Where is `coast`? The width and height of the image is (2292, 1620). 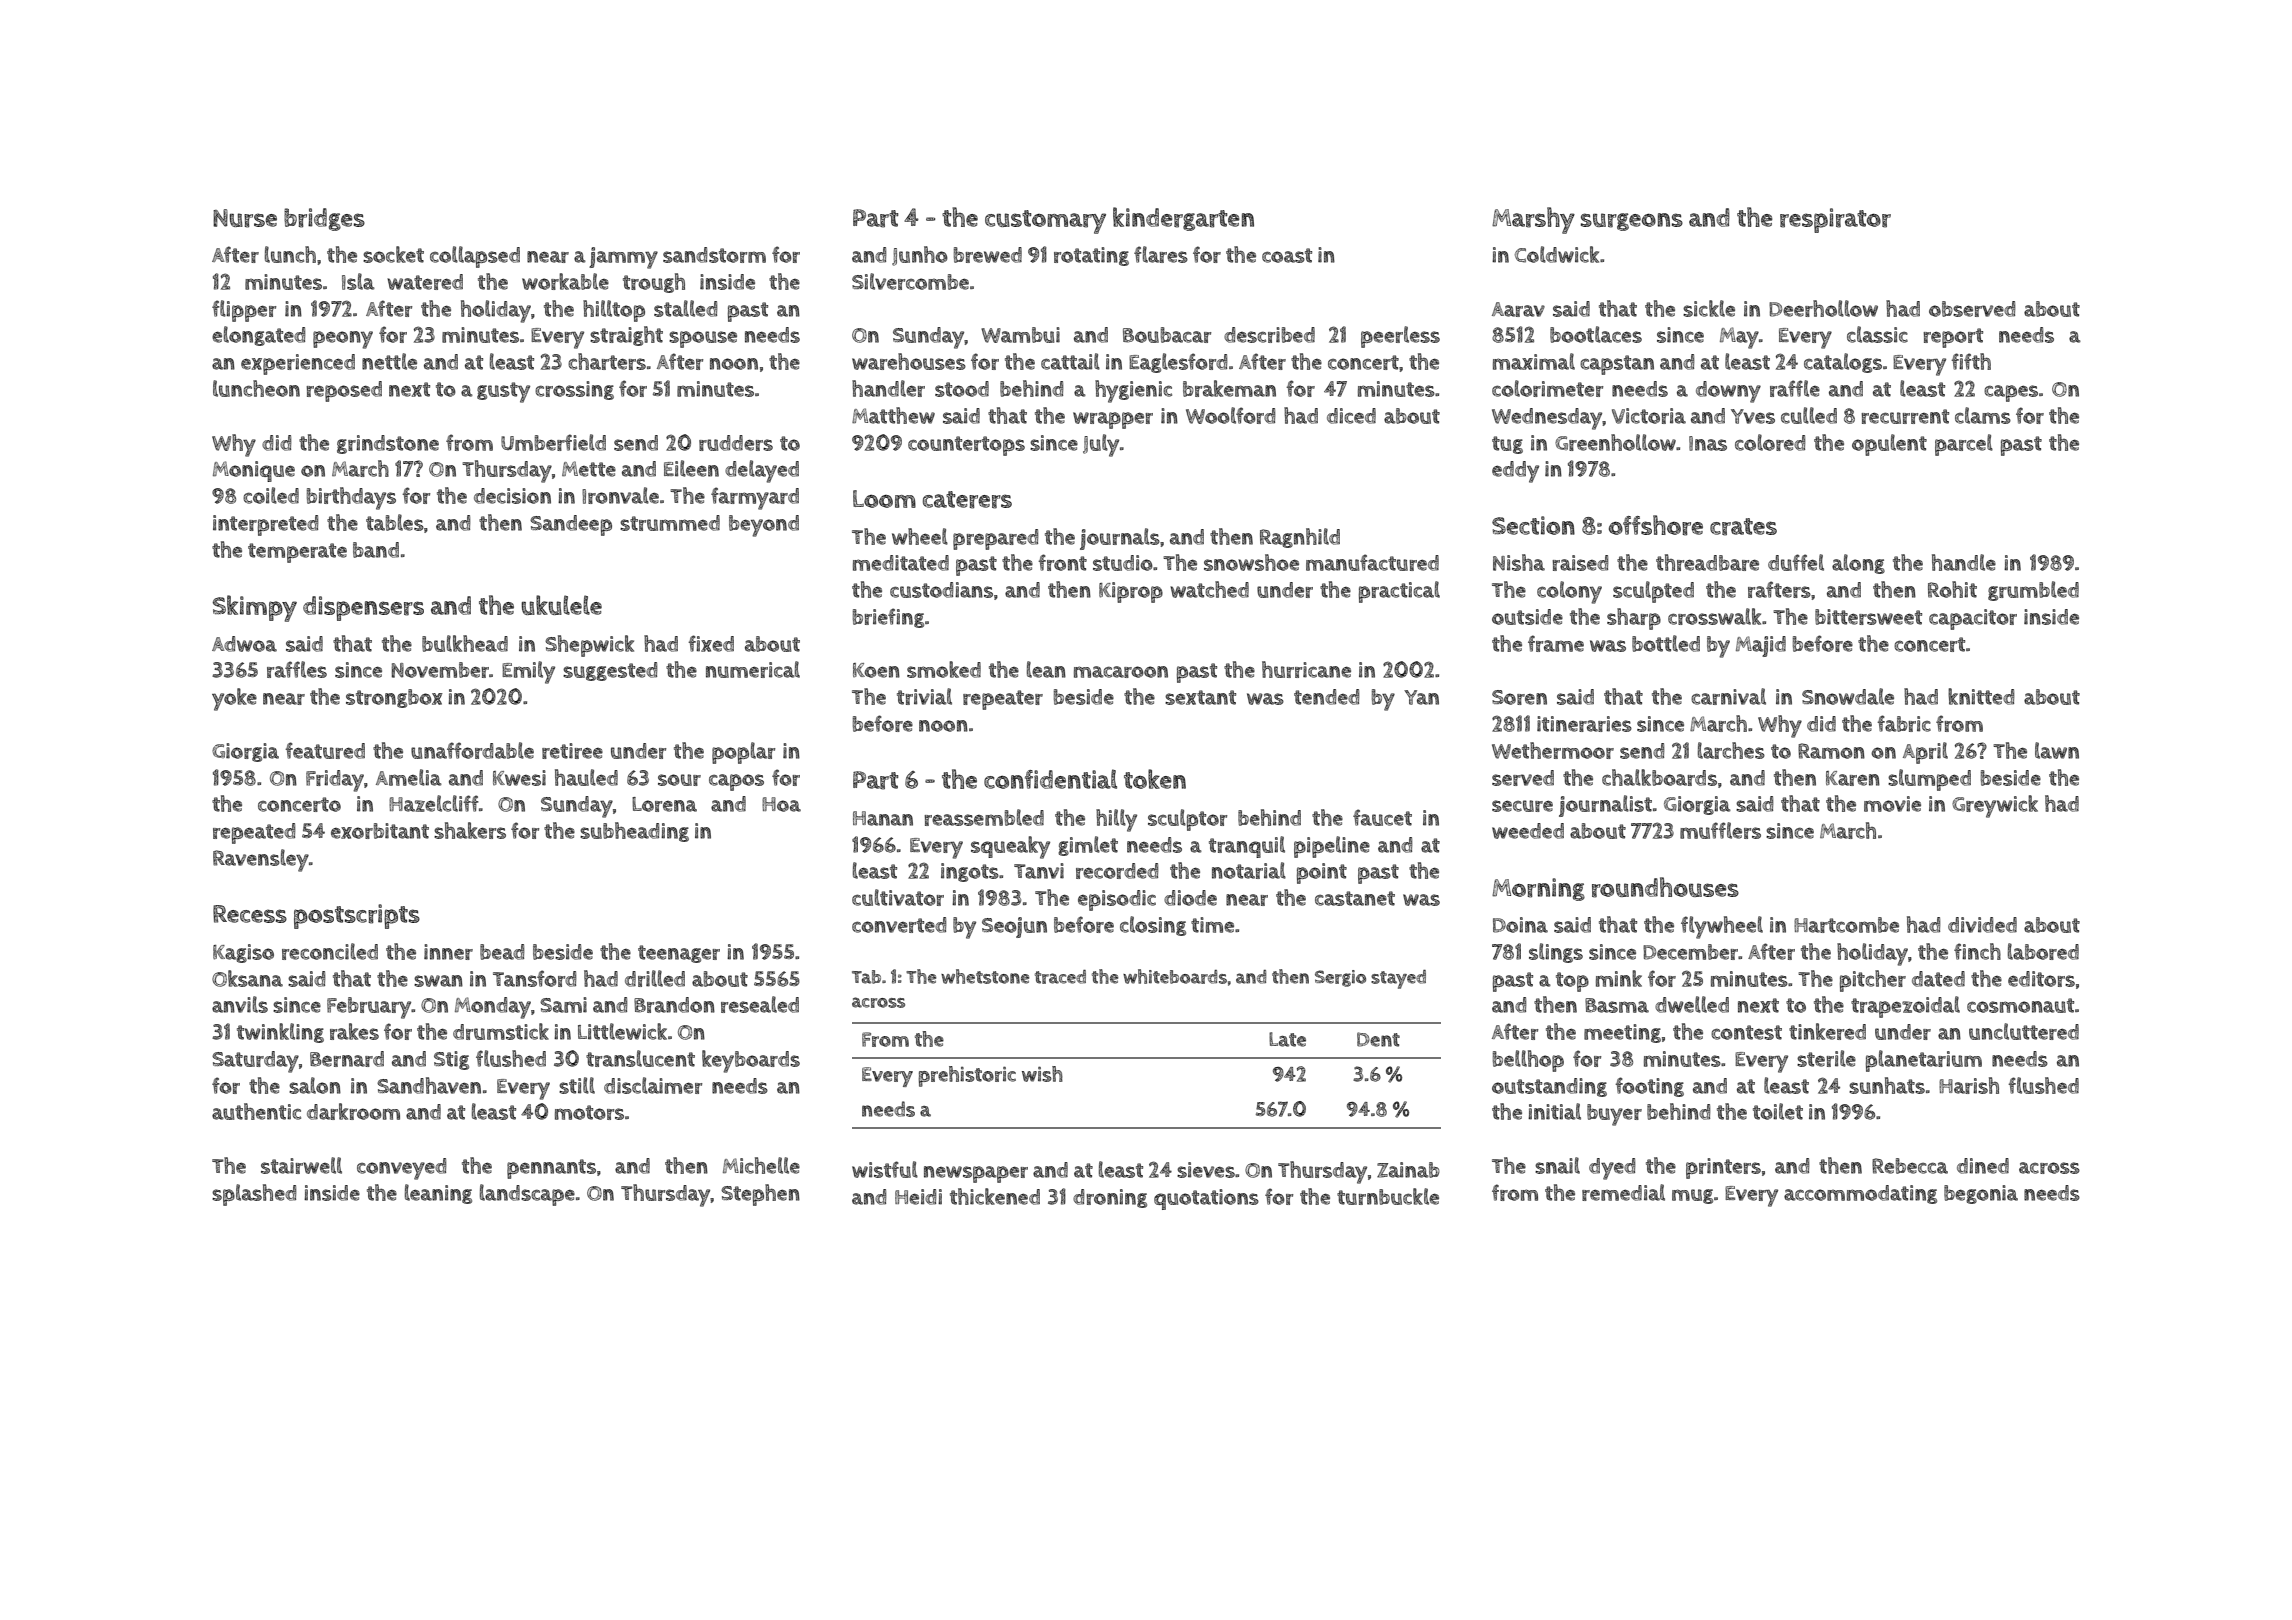
coast is located at coordinates (1287, 255).
